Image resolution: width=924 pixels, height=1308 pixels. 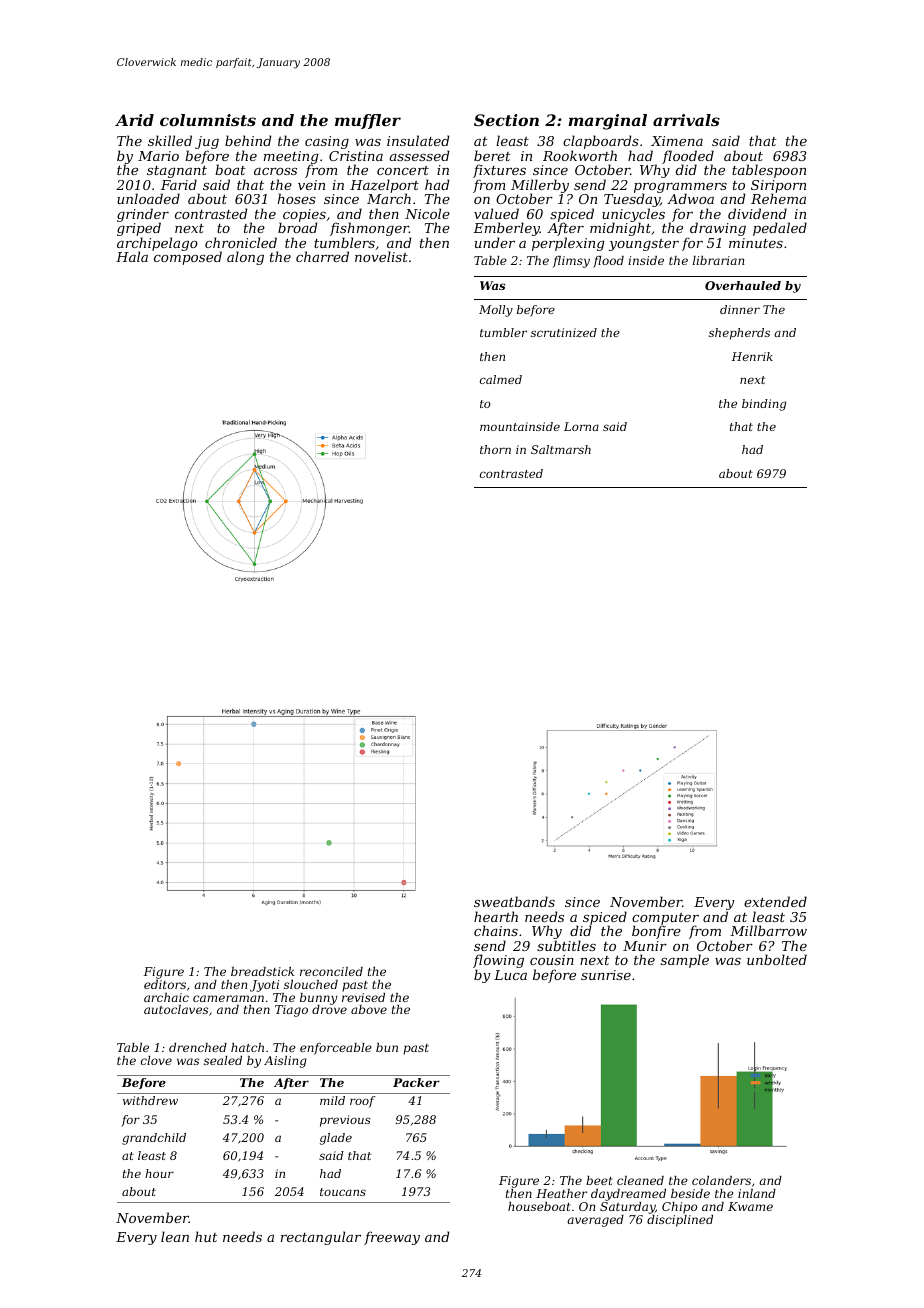 What do you see at coordinates (644, 245) in the screenshot?
I see `youngster` at bounding box center [644, 245].
